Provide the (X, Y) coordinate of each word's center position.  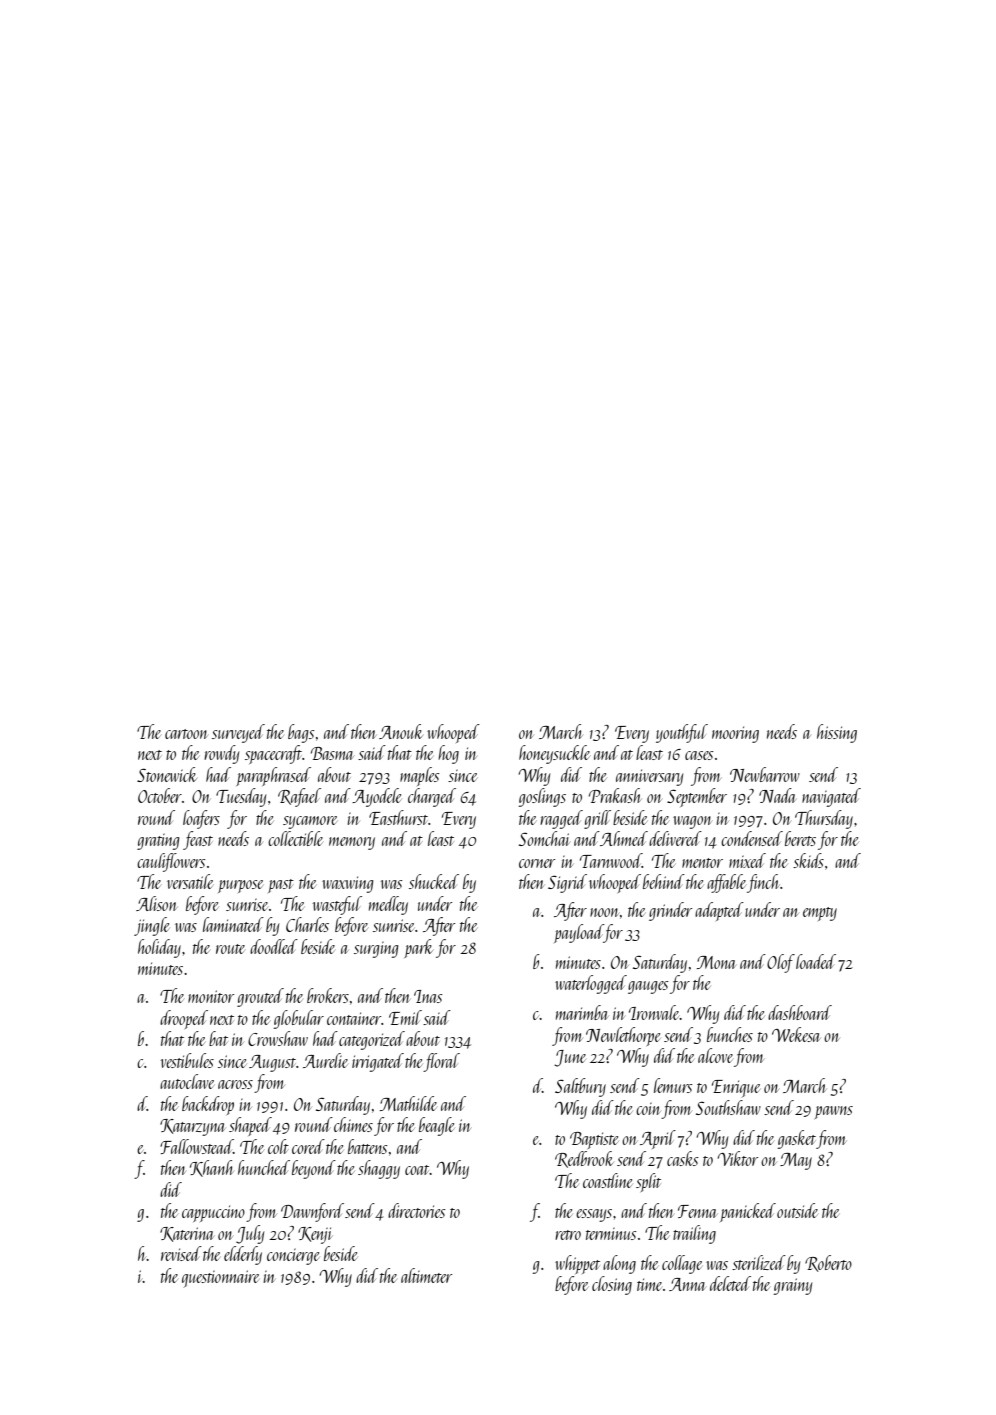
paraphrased (273, 776)
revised (181, 1253)
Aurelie (325, 1060)
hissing (837, 733)
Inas (428, 996)
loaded (816, 961)
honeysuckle (554, 754)
